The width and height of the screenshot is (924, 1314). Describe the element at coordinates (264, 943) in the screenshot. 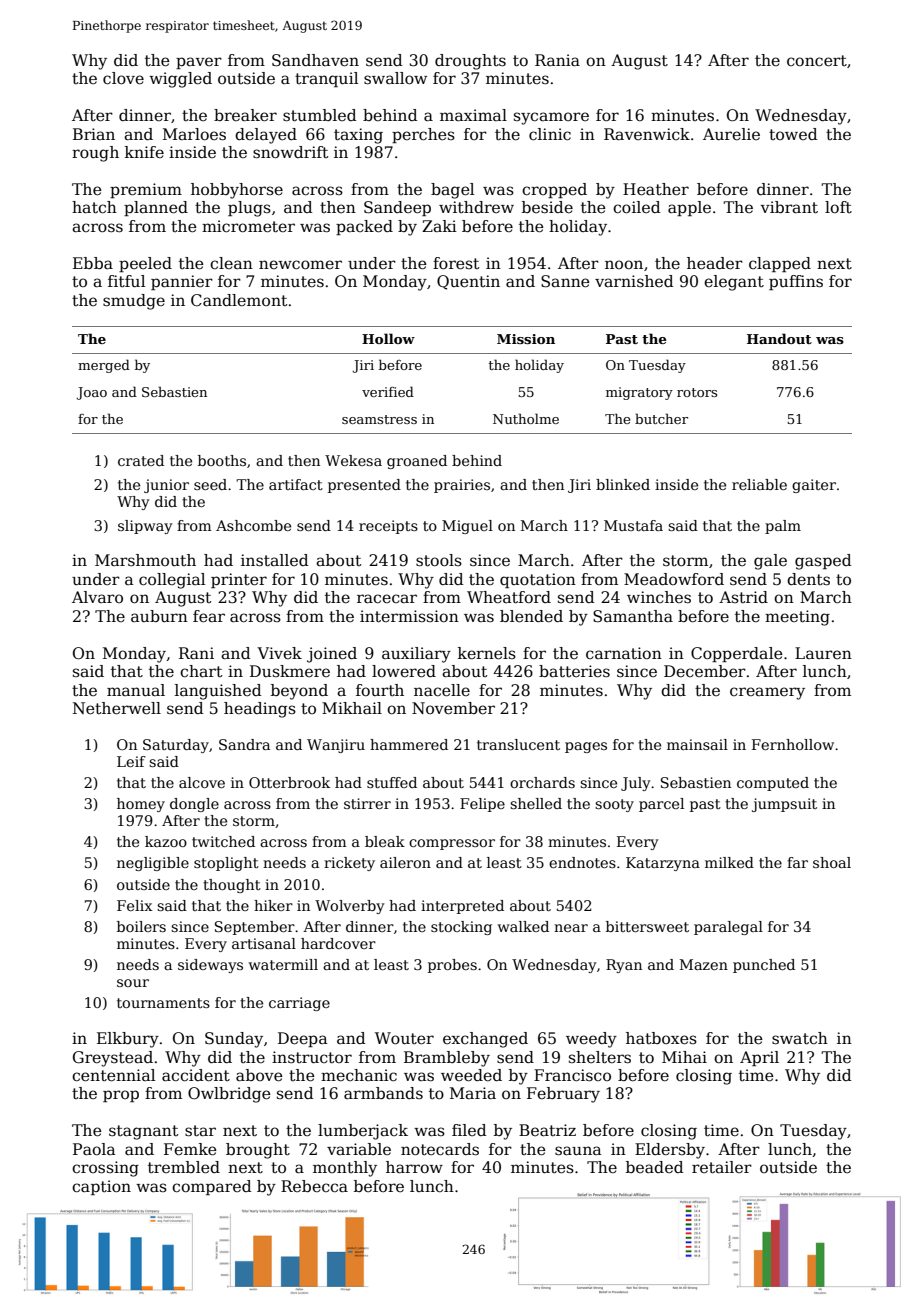

I see `artisanal` at that location.
